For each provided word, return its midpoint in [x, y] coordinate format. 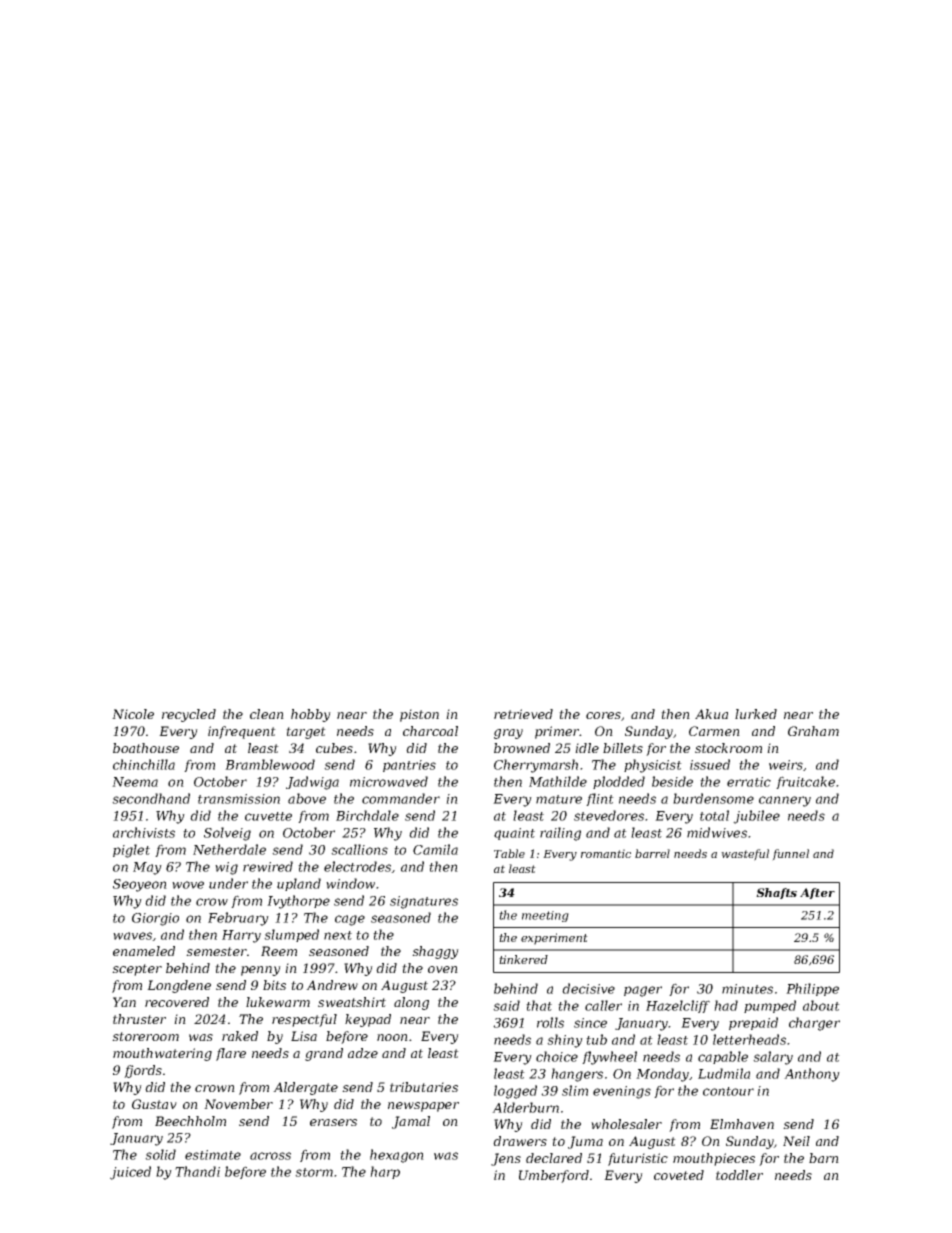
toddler [739, 1175]
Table [509, 853]
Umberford [554, 1176]
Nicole [133, 714]
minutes [747, 989]
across [270, 1156]
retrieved [523, 714]
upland [299, 884]
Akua [711, 714]
